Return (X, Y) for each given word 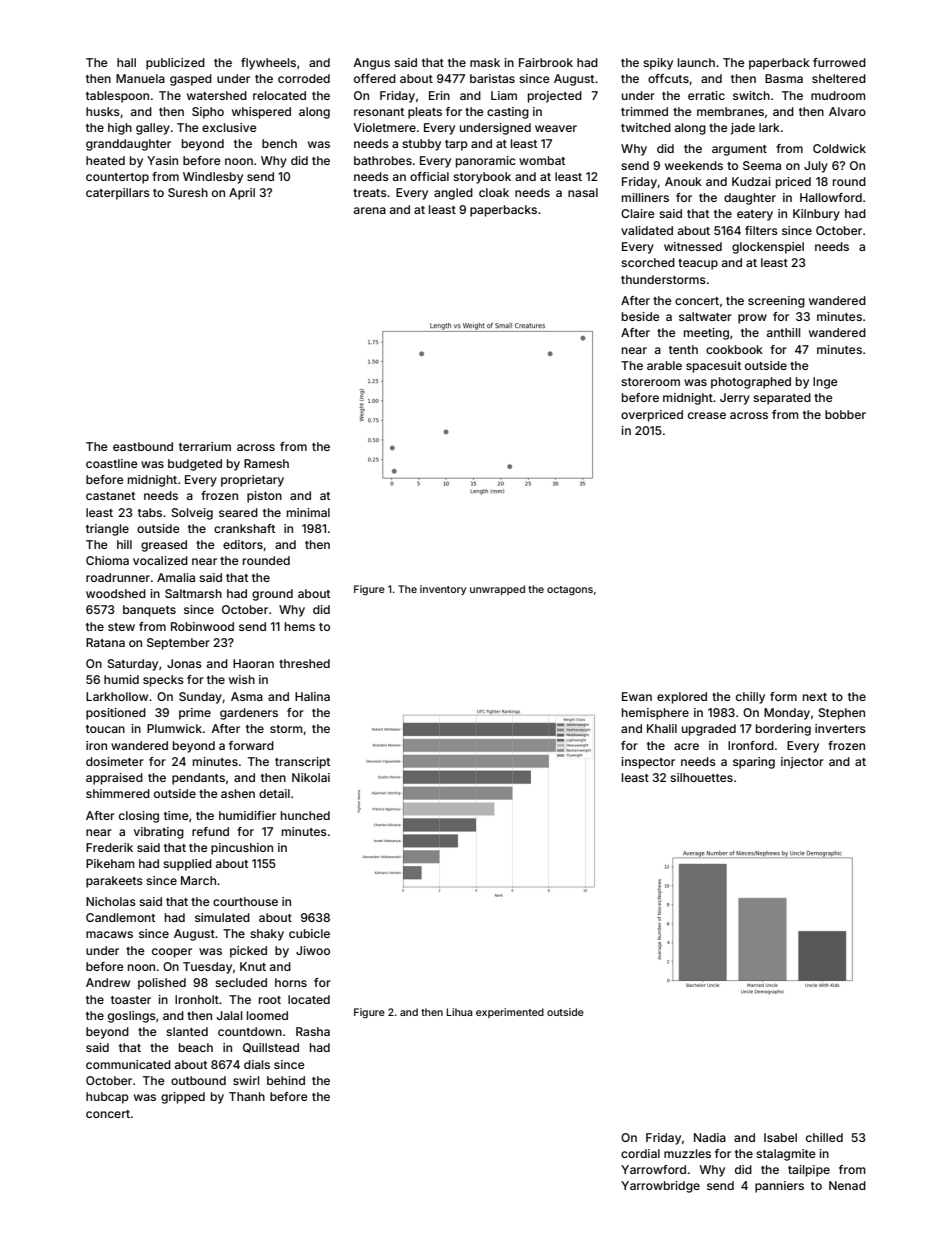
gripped (183, 1098)
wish (242, 679)
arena (370, 210)
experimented (510, 1013)
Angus (371, 64)
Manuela (140, 78)
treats (370, 193)
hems (300, 626)
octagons (570, 590)
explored (682, 698)
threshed (304, 663)
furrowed (839, 62)
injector (802, 763)
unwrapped (497, 590)
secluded (241, 982)
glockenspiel (768, 248)
